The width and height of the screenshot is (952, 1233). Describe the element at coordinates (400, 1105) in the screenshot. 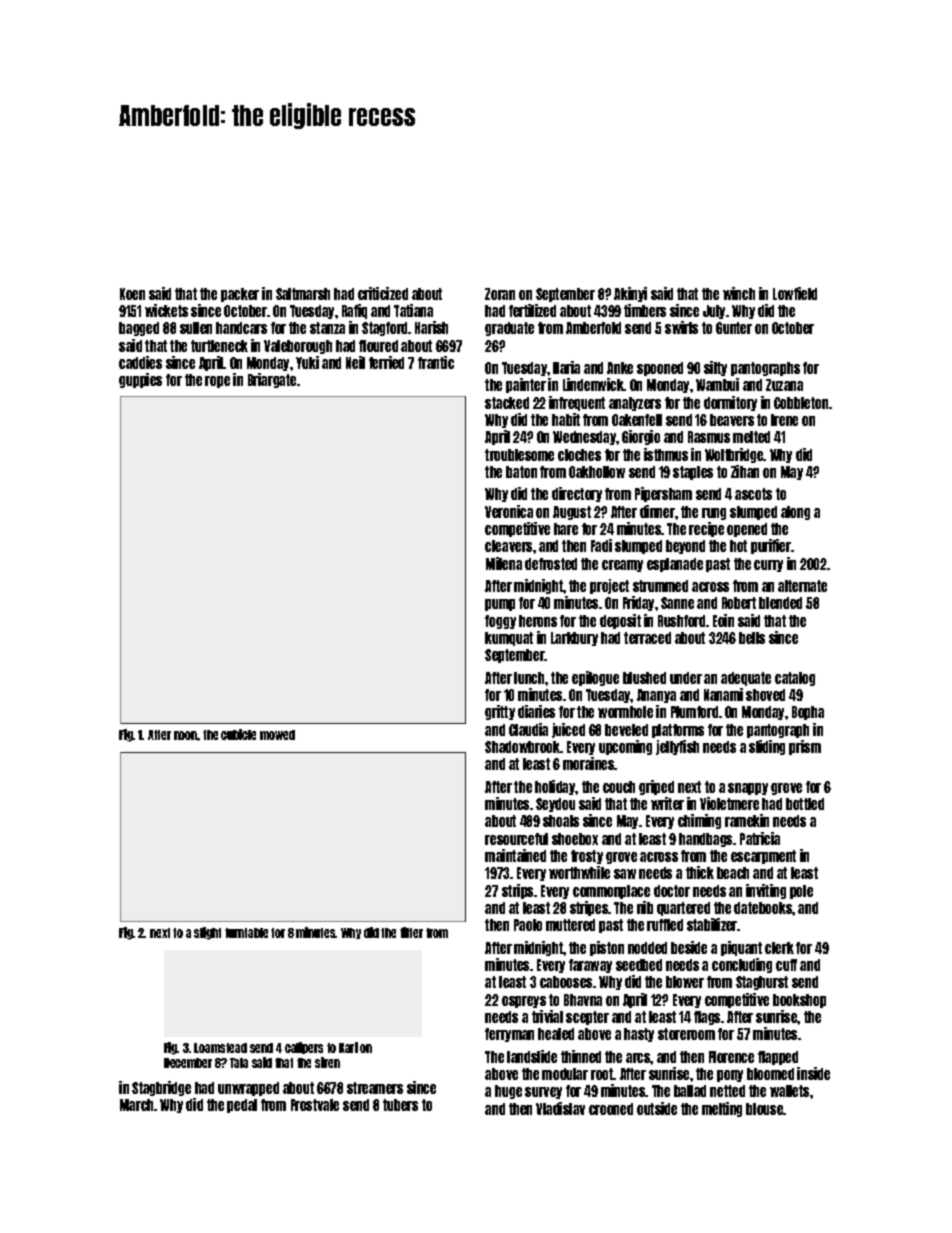

I see `tubers` at that location.
